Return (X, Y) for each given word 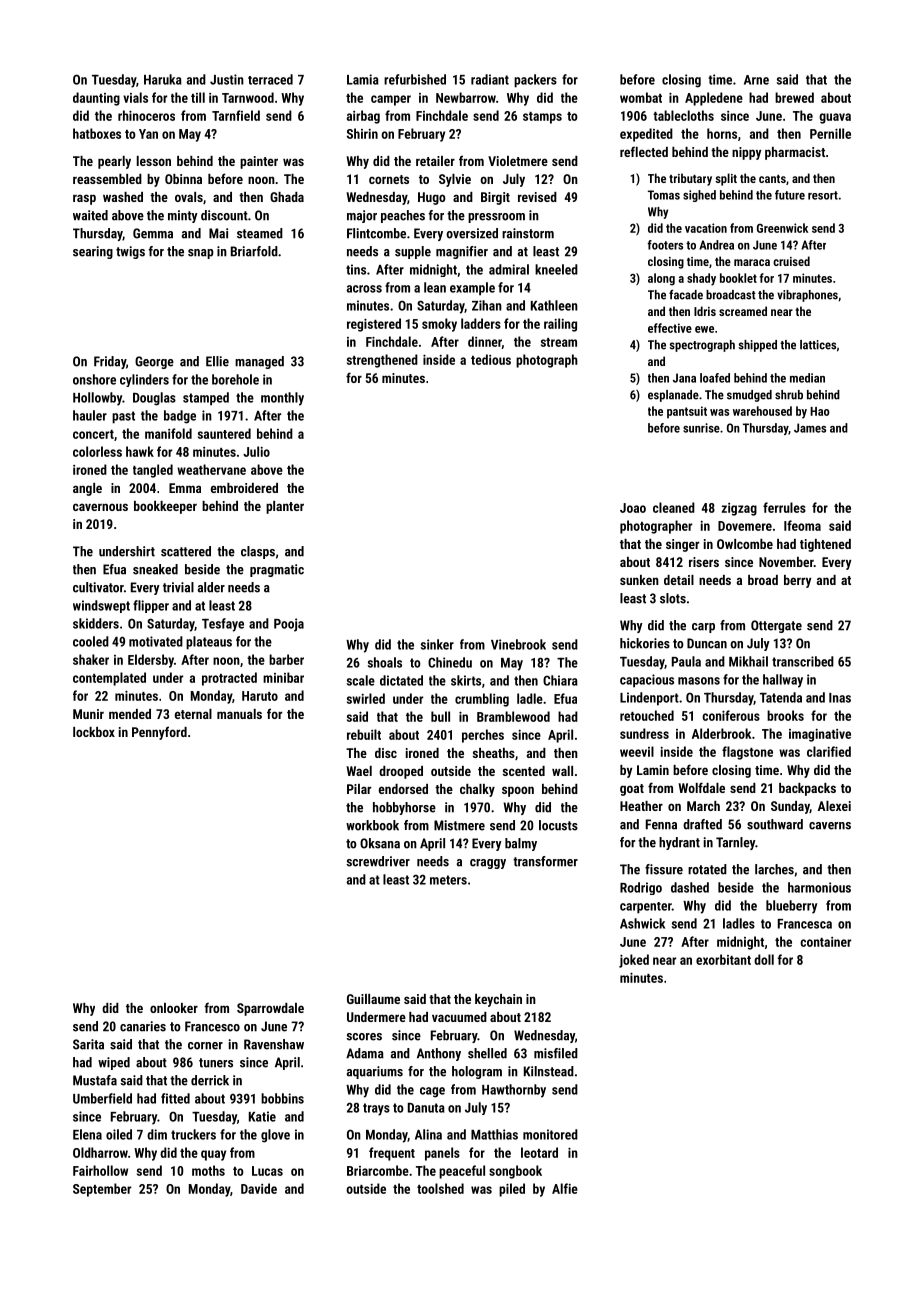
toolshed (440, 1188)
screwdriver (378, 861)
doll (764, 959)
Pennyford (159, 733)
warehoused (762, 411)
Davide (259, 1188)
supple (413, 252)
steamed (260, 233)
